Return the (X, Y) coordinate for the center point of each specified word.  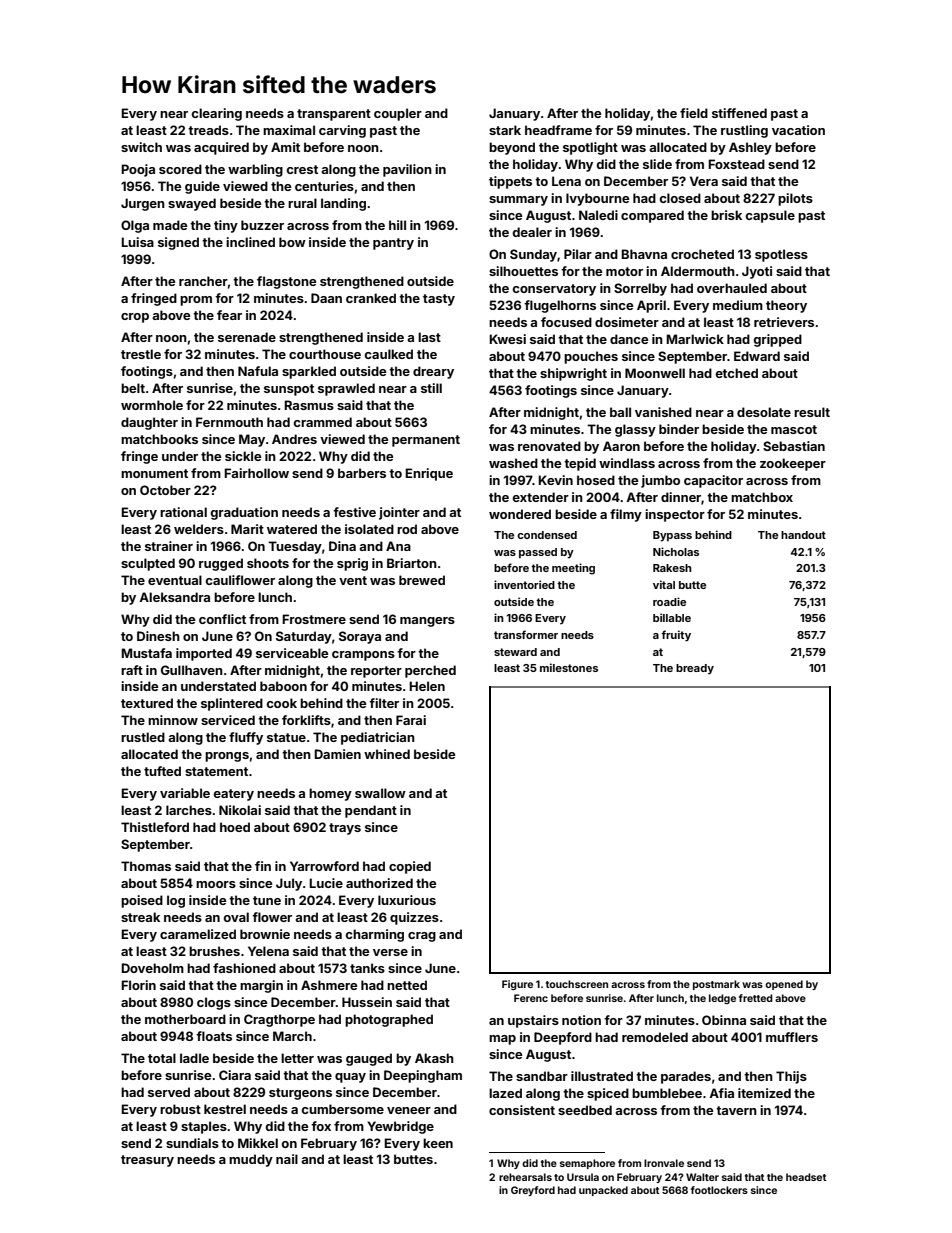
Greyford (533, 1191)
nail (287, 1159)
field (694, 113)
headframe (558, 130)
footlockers (719, 1190)
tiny (226, 226)
